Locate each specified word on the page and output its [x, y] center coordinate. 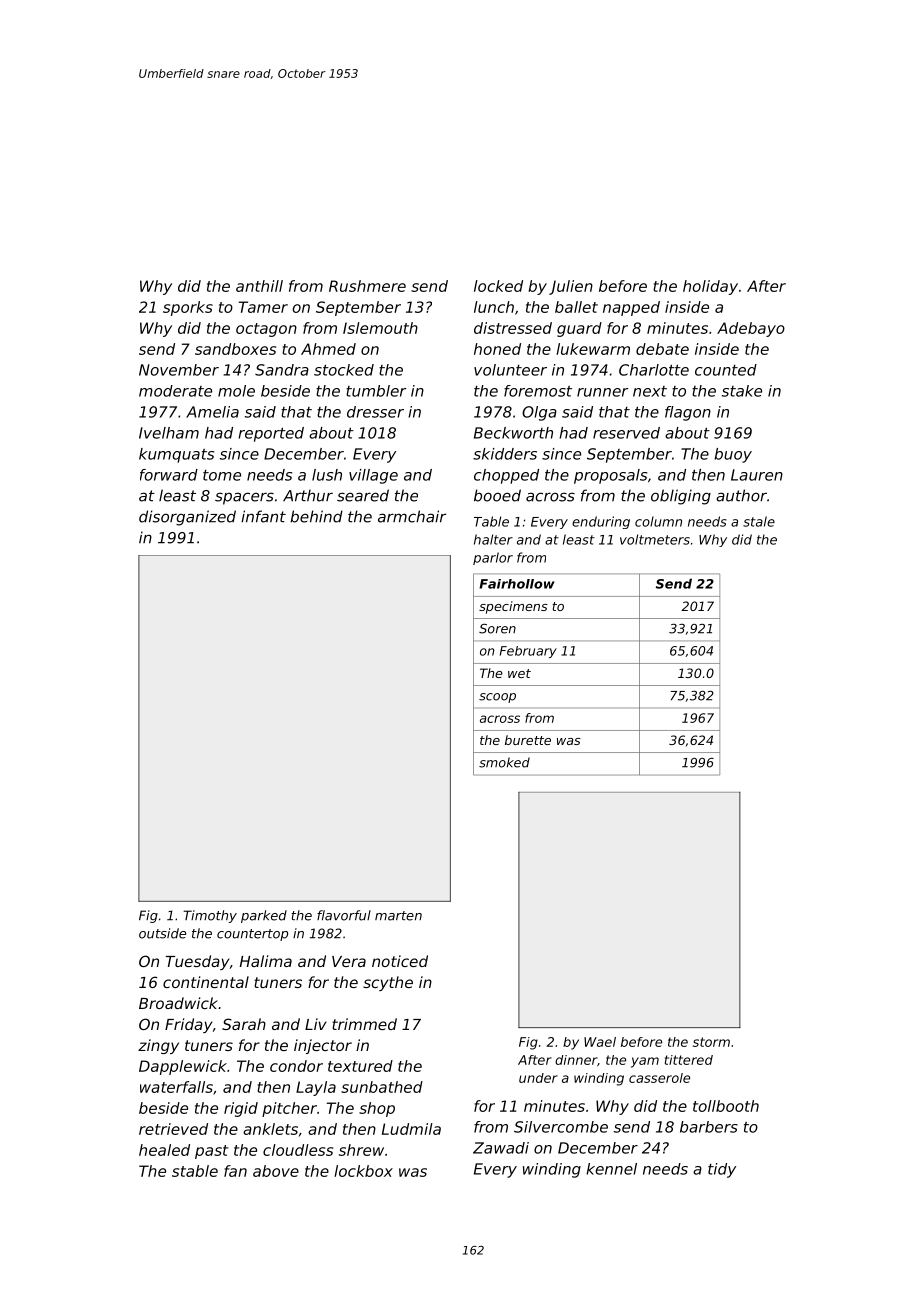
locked [498, 286]
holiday [710, 287]
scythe [388, 983]
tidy [722, 1170]
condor [296, 1066]
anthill [259, 286]
